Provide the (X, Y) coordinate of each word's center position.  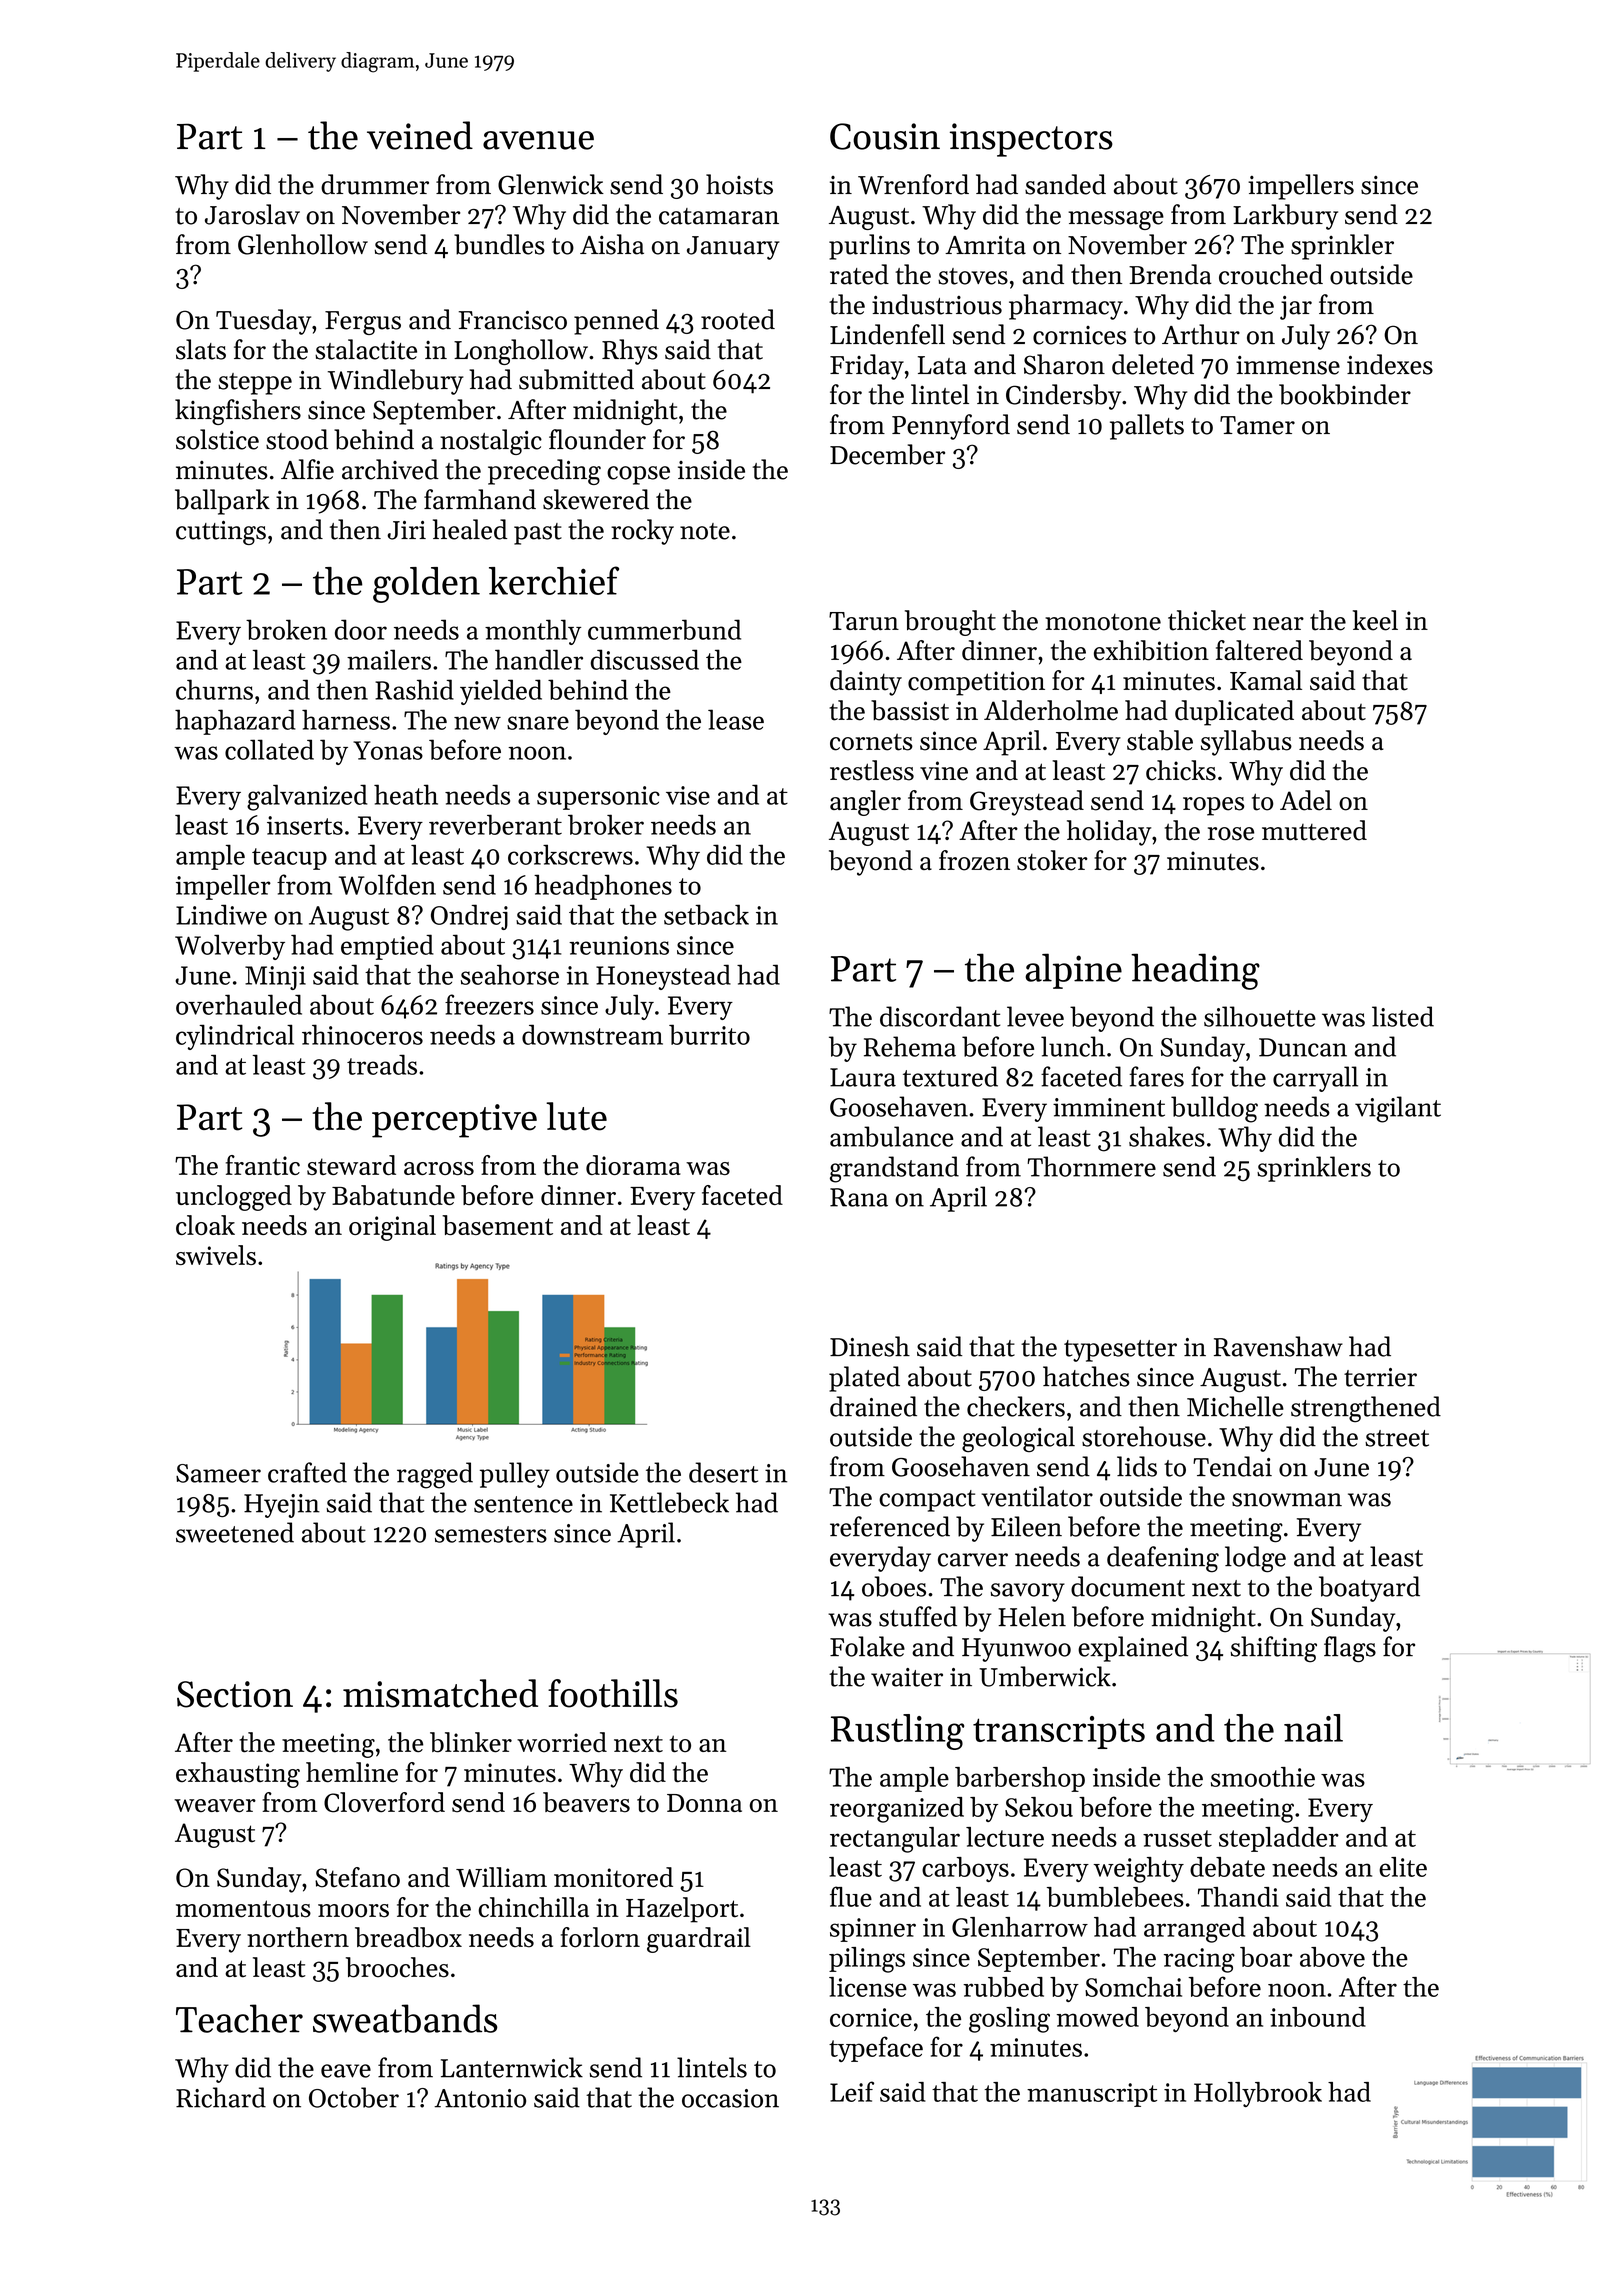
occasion (730, 2098)
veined (420, 135)
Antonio (480, 2098)
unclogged (234, 1198)
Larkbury (1285, 217)
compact (927, 1501)
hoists (739, 184)
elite (1403, 1867)
